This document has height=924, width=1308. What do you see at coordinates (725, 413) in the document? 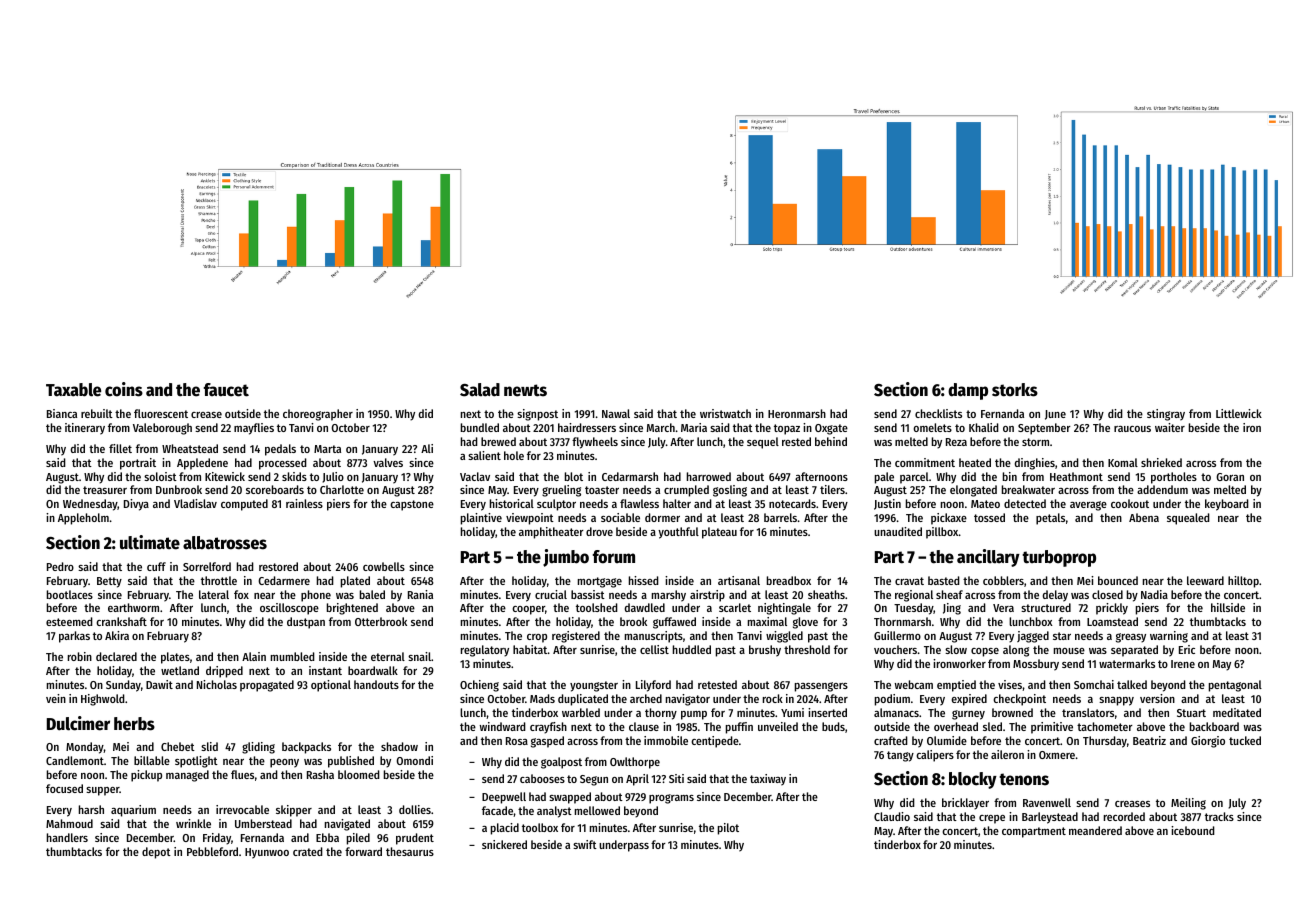
I see `wristwatch` at bounding box center [725, 413].
